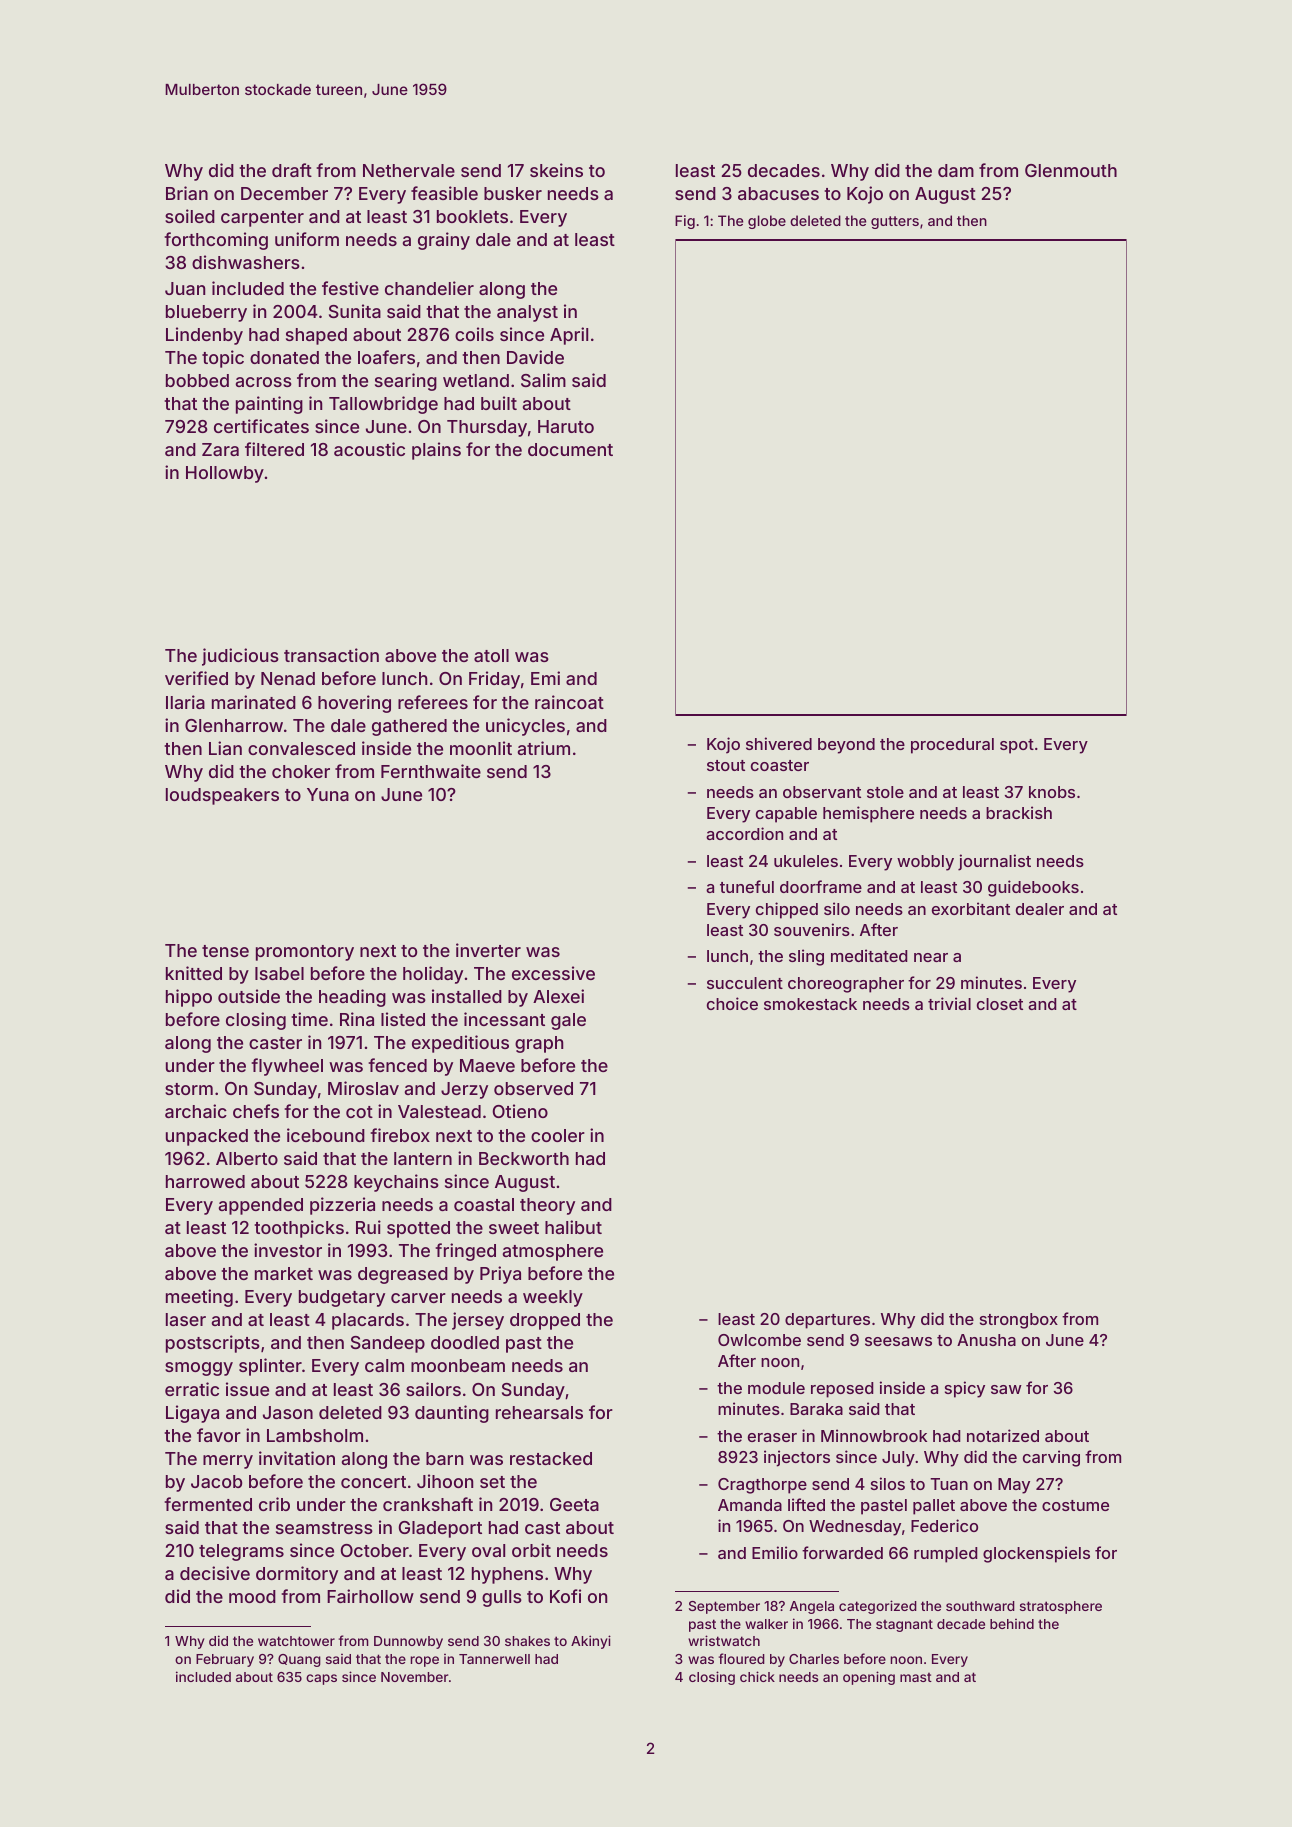 This screenshot has height=1827, width=1292. Describe the element at coordinates (556, 170) in the screenshot. I see `skeins` at that location.
